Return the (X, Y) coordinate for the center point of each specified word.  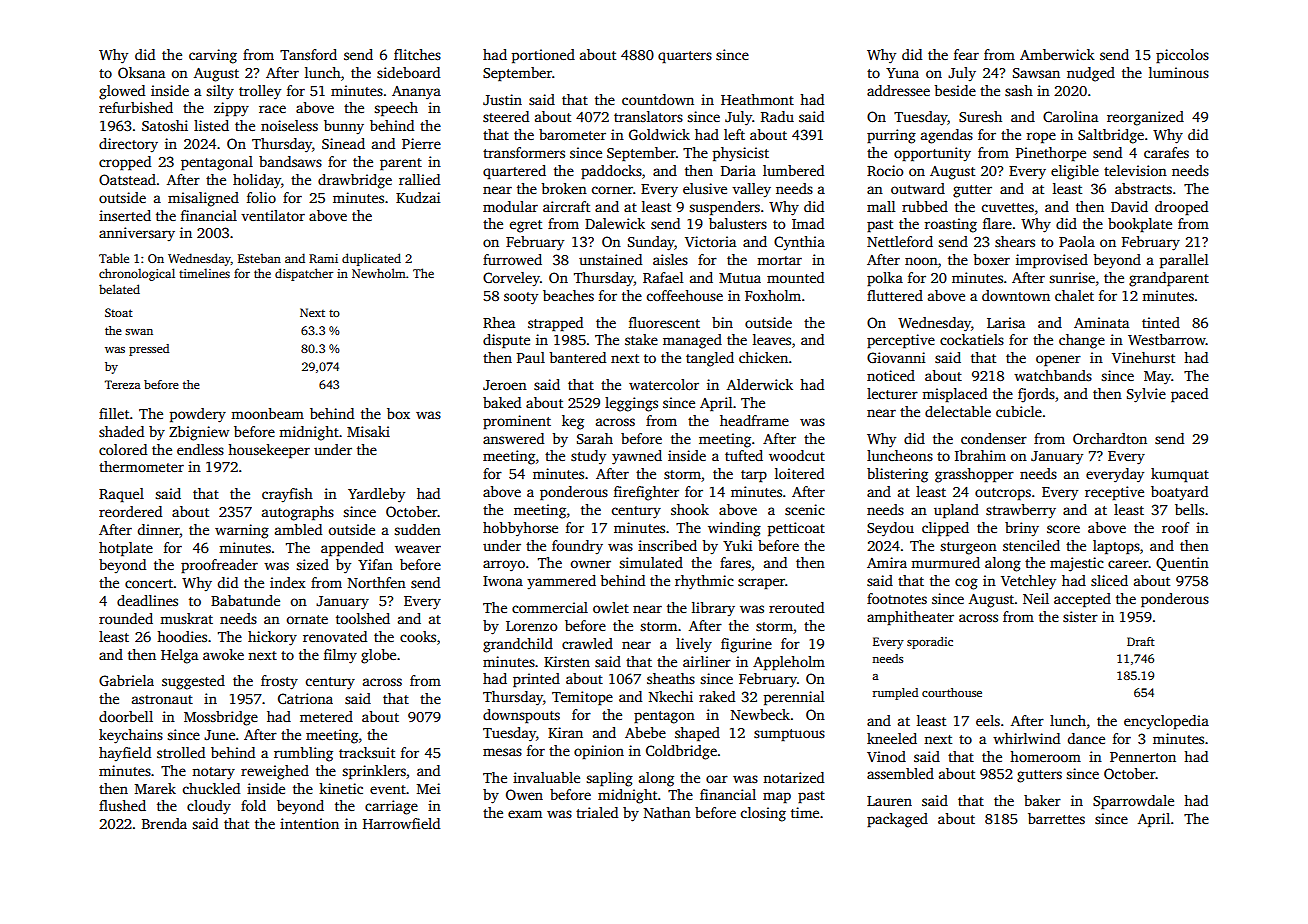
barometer (572, 134)
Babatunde (245, 600)
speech (396, 109)
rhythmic (704, 582)
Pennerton (1143, 757)
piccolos (1182, 56)
